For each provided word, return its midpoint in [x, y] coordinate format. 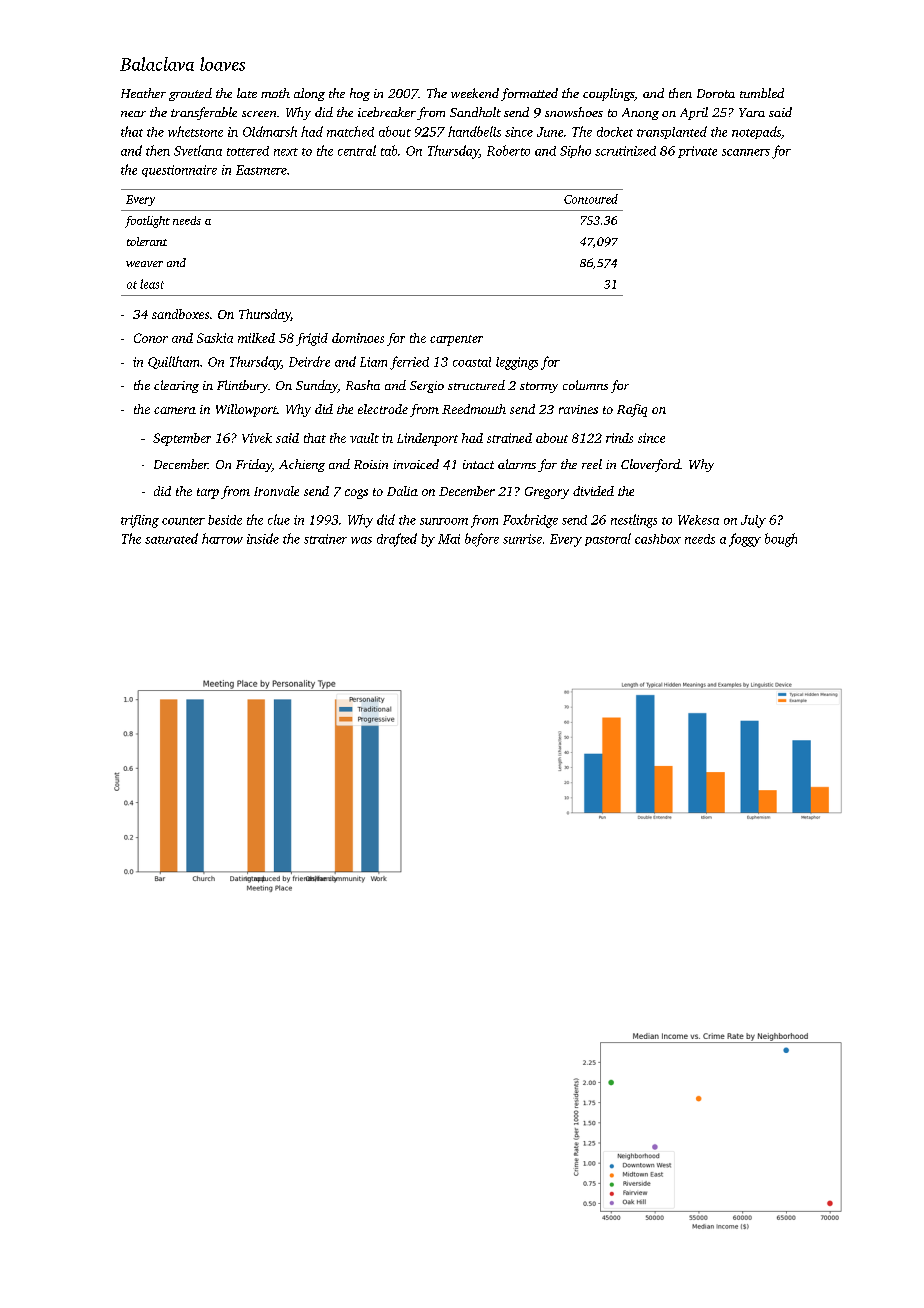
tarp [208, 493]
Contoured [591, 199]
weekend [475, 93]
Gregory [547, 493]
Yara [752, 112]
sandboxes [180, 314]
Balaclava [157, 64]
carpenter [456, 340]
